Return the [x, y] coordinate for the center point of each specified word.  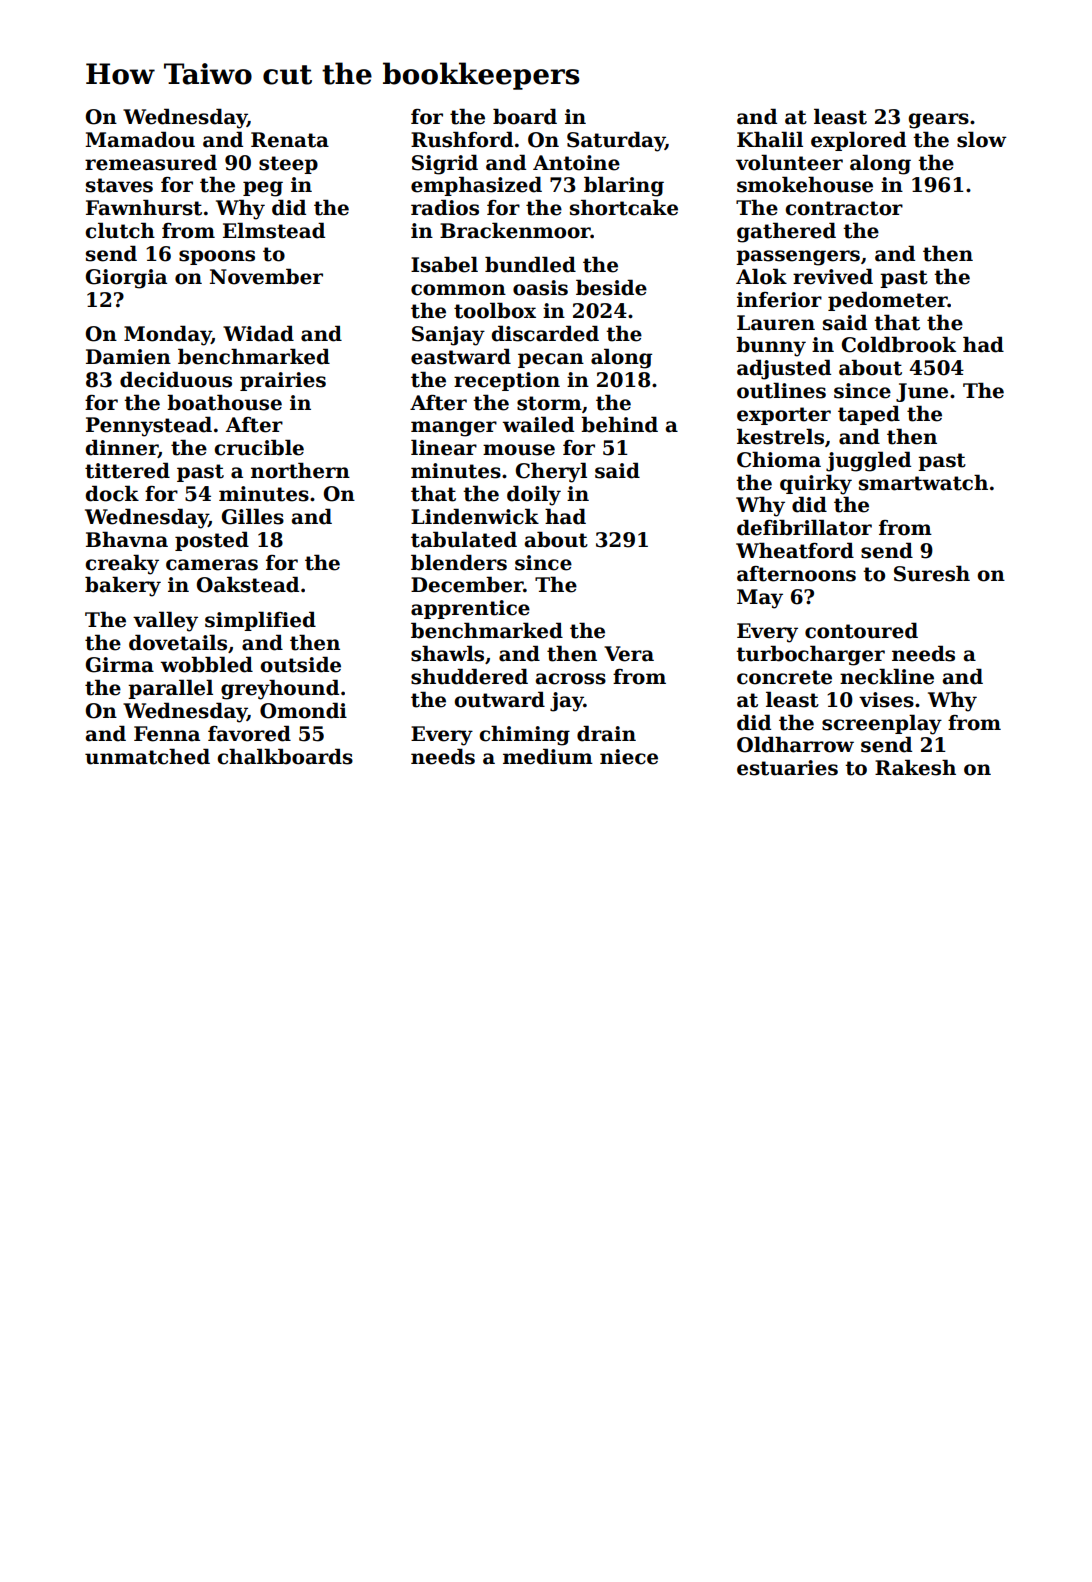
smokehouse [805, 184]
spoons [217, 257]
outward [499, 699]
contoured [861, 630]
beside [611, 287]
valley [165, 621]
